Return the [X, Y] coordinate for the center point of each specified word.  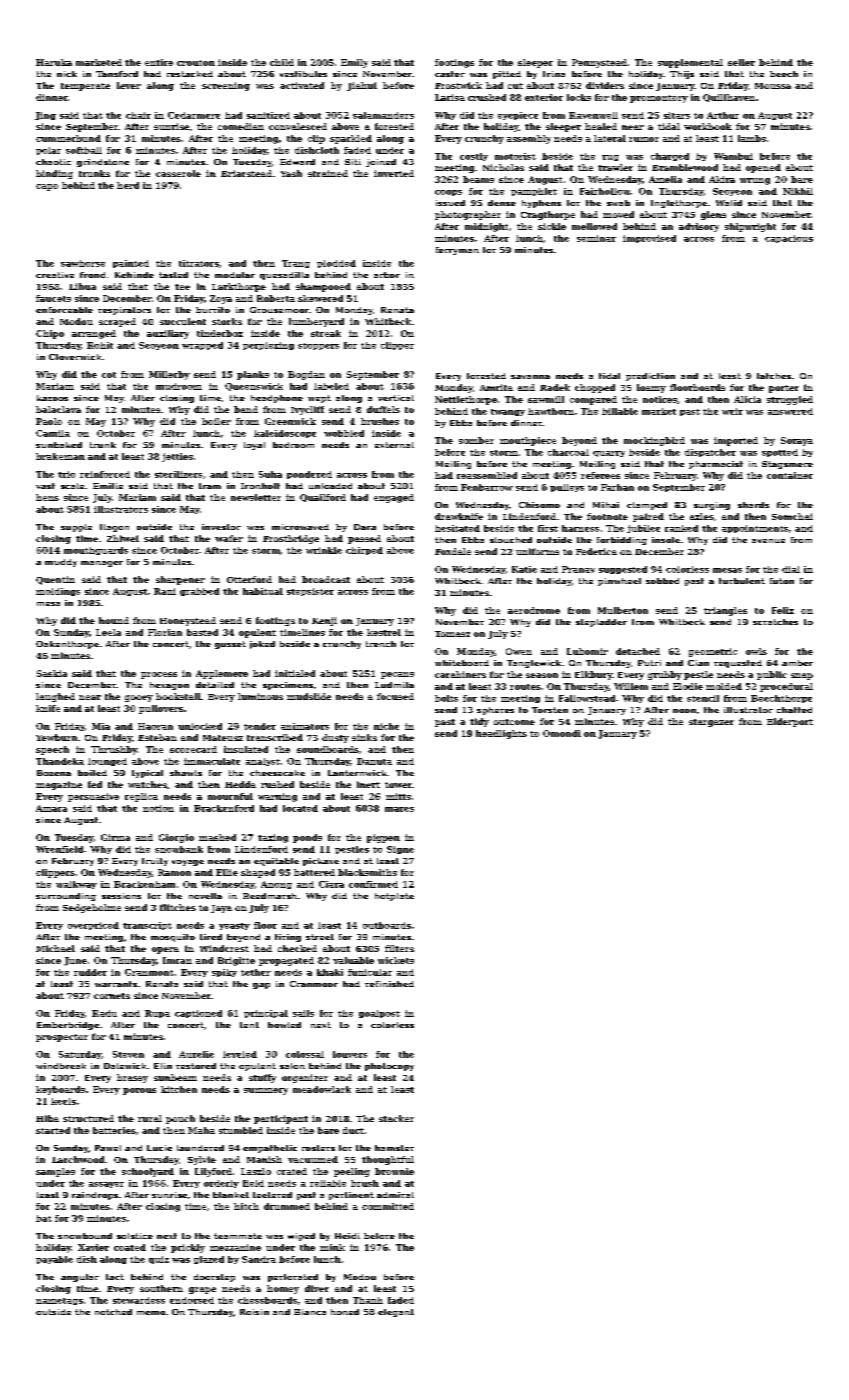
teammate [238, 1236]
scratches [775, 622]
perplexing [268, 346]
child [282, 62]
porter [784, 389]
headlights [501, 734]
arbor [387, 275]
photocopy [389, 1067]
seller [741, 62]
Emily [354, 63]
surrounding [66, 897]
